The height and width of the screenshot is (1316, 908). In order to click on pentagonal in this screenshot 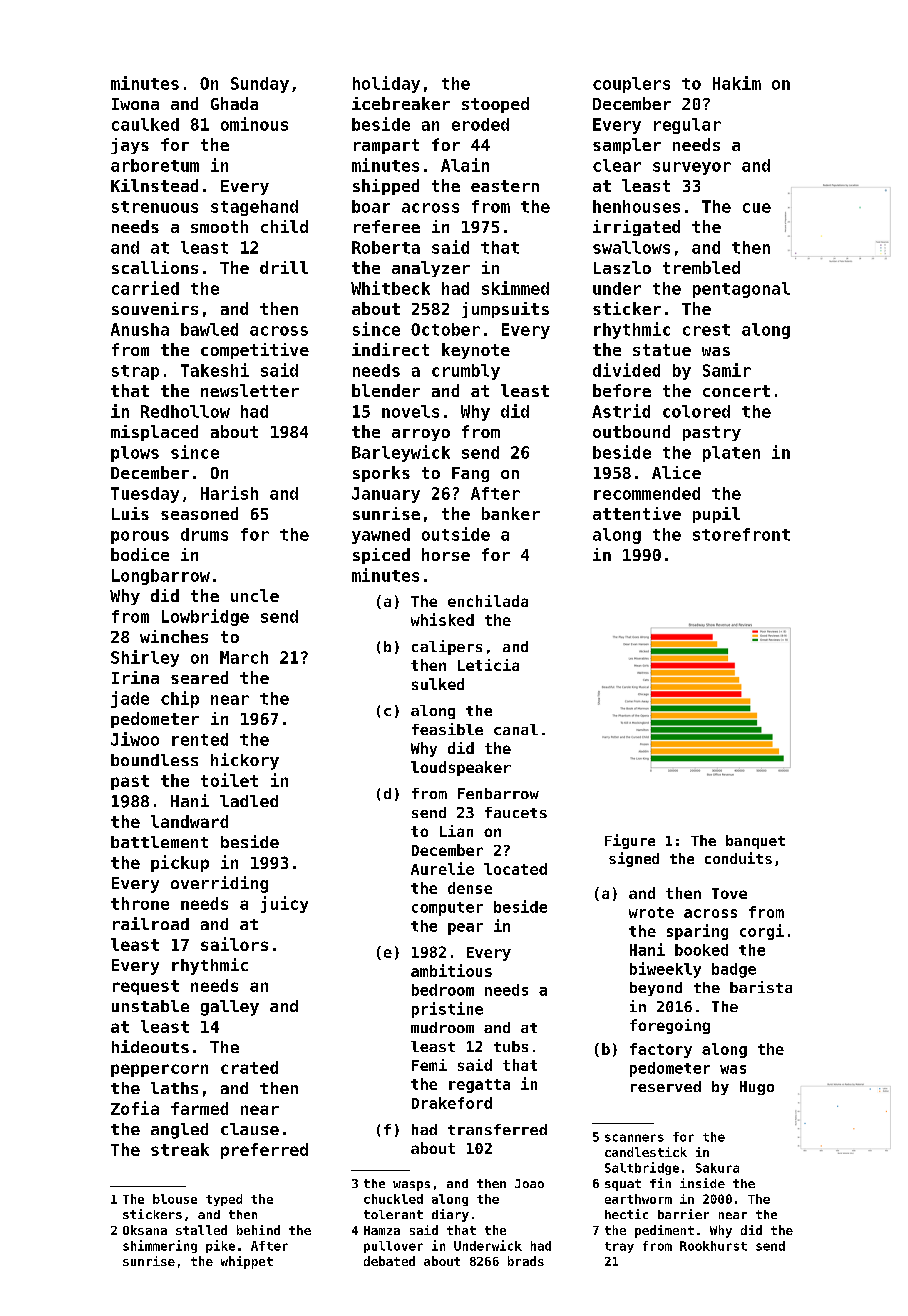, I will do `click(741, 290)`.
